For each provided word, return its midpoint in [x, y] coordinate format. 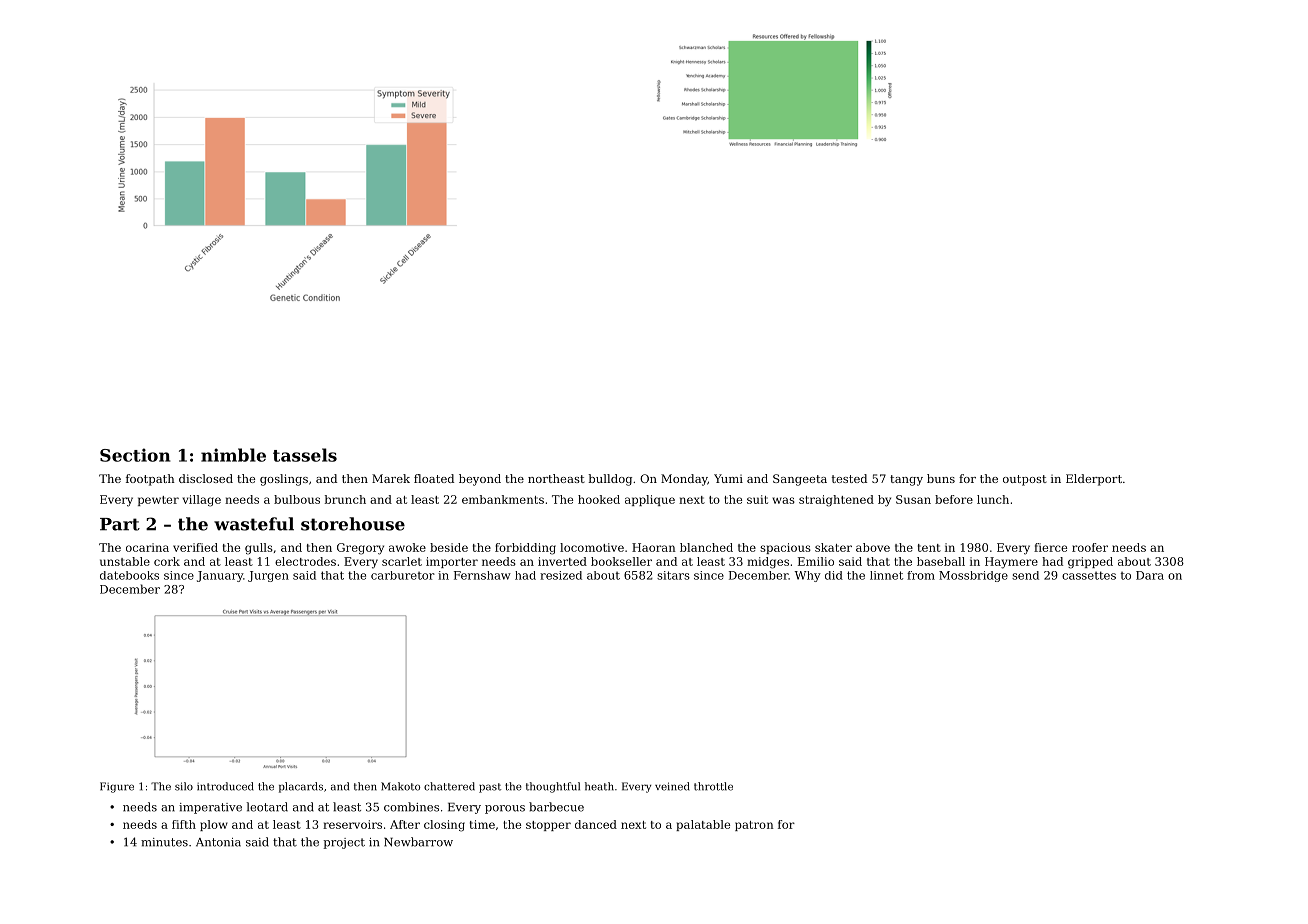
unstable [125, 561]
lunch [993, 499]
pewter [158, 501]
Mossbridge [973, 576]
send [1025, 575]
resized [561, 575]
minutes [164, 842]
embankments [503, 499]
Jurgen [268, 576]
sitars [673, 575]
